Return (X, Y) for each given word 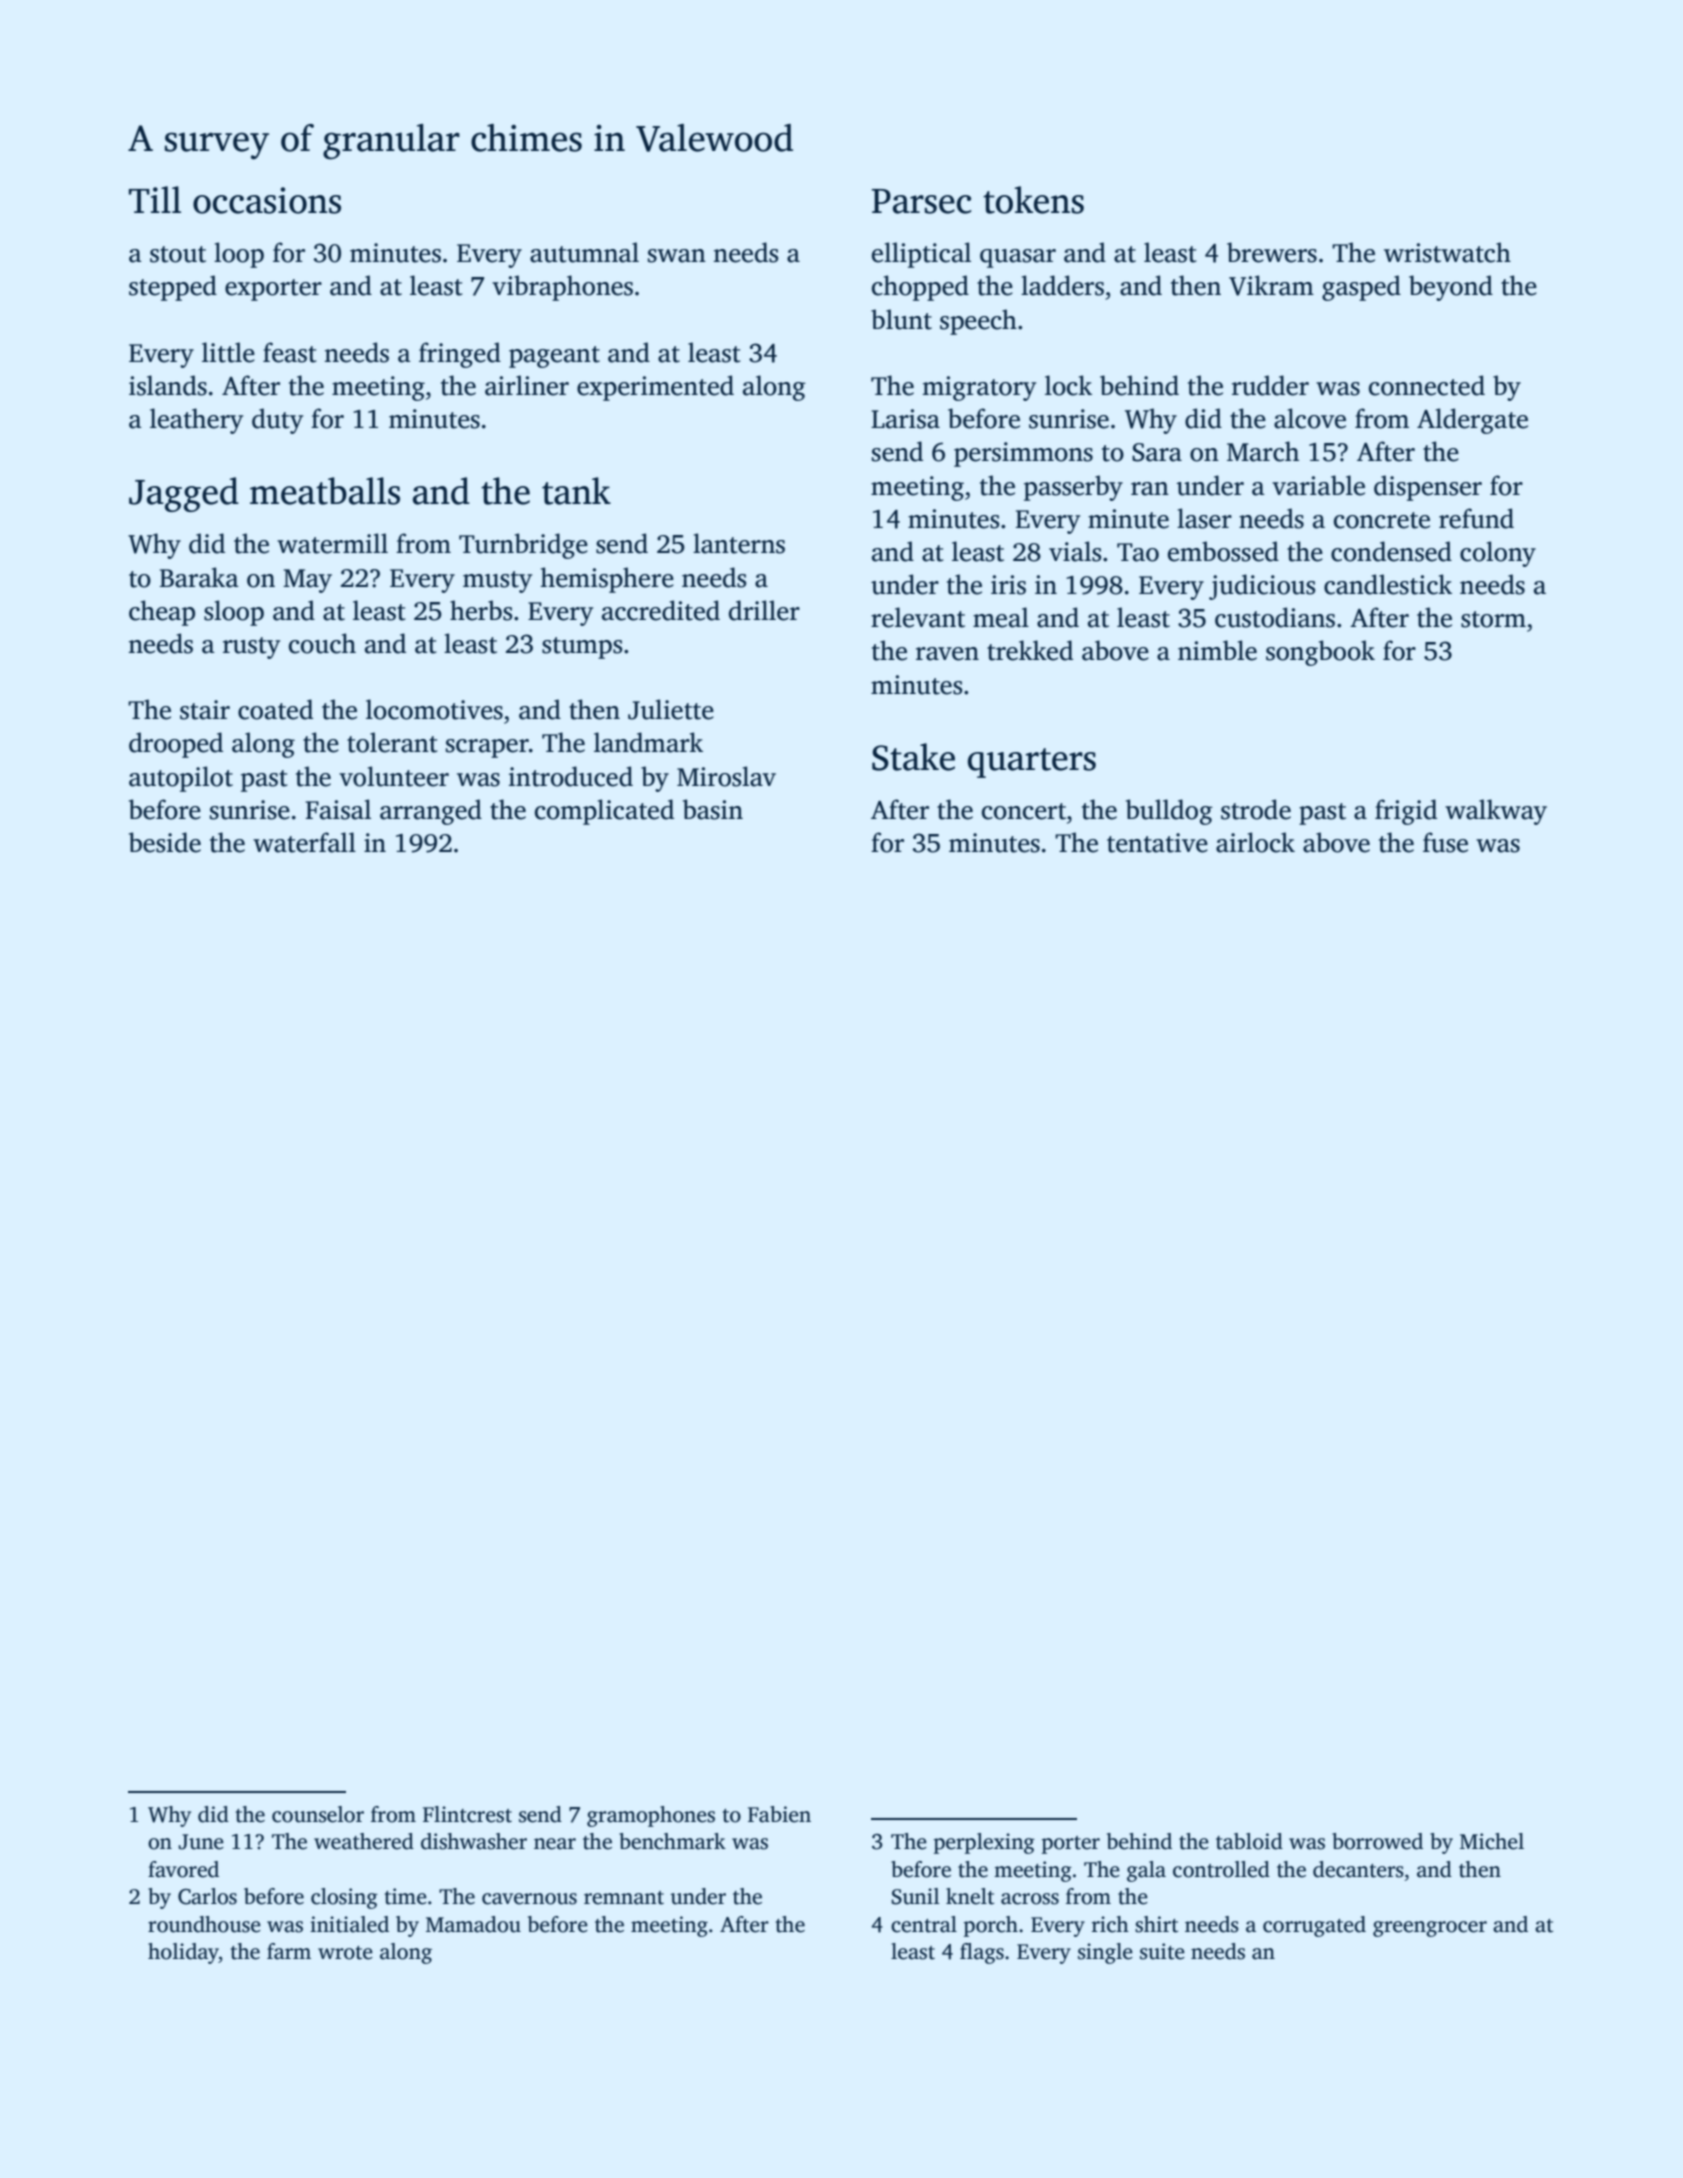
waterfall (304, 842)
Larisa (905, 419)
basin (713, 809)
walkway (1496, 812)
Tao (1138, 552)
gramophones (651, 1816)
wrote (345, 1953)
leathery (196, 421)
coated (275, 709)
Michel (1492, 1841)
